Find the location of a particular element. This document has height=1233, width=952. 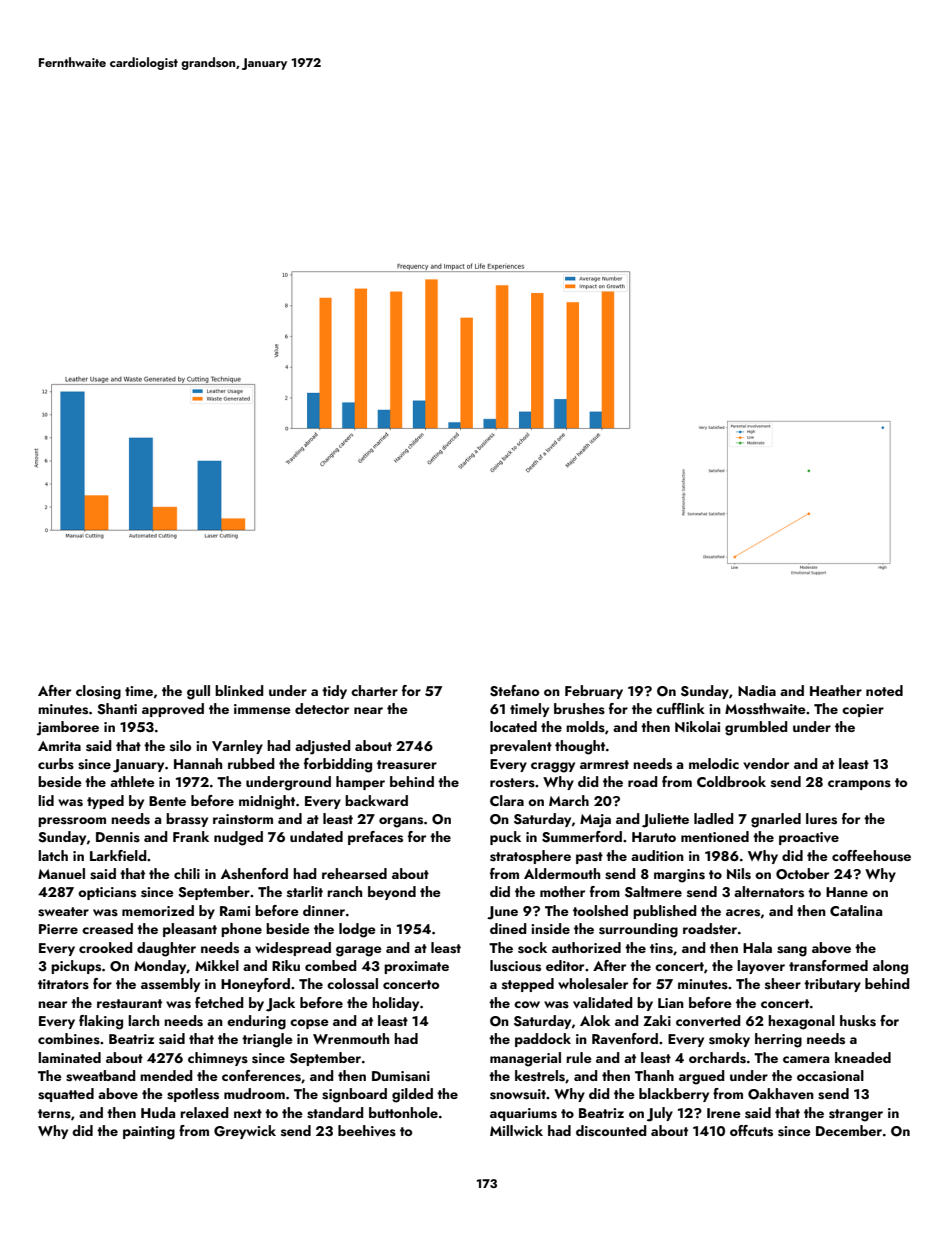

Pierre is located at coordinates (58, 929).
